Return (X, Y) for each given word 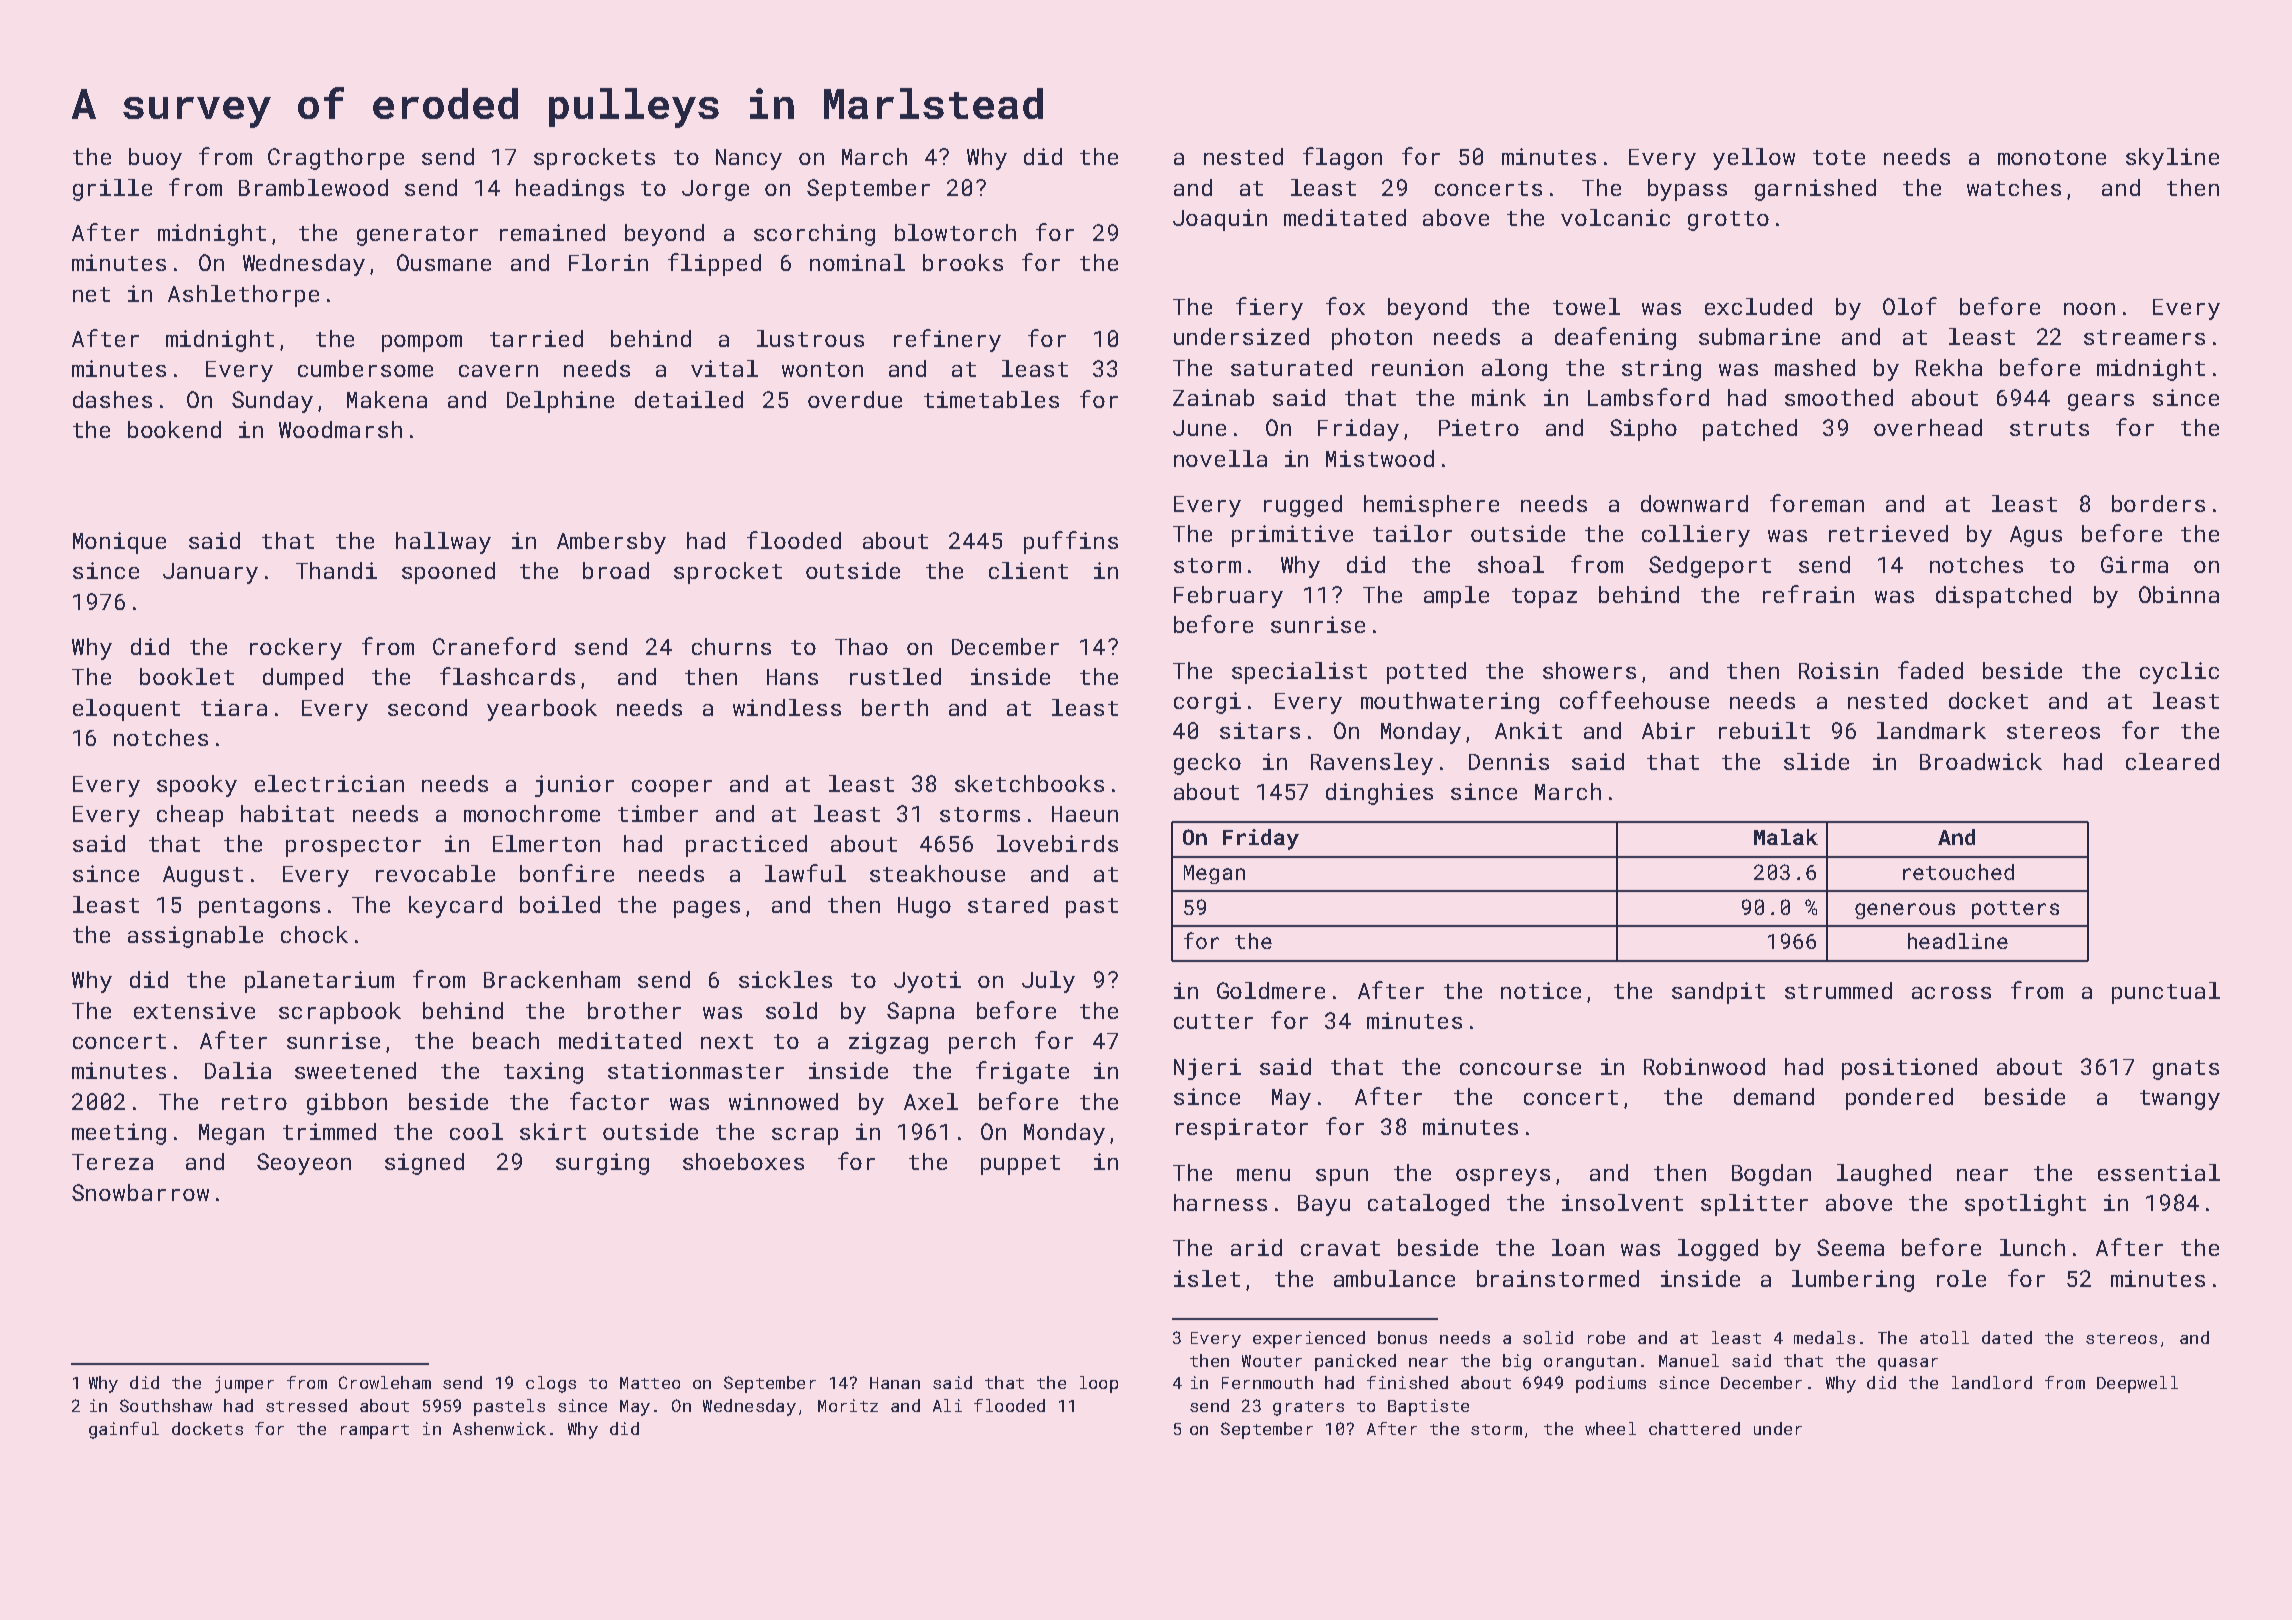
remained (552, 232)
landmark (1931, 730)
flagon (1342, 158)
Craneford (494, 646)
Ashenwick (499, 1428)
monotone (2052, 157)
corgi (1207, 703)
